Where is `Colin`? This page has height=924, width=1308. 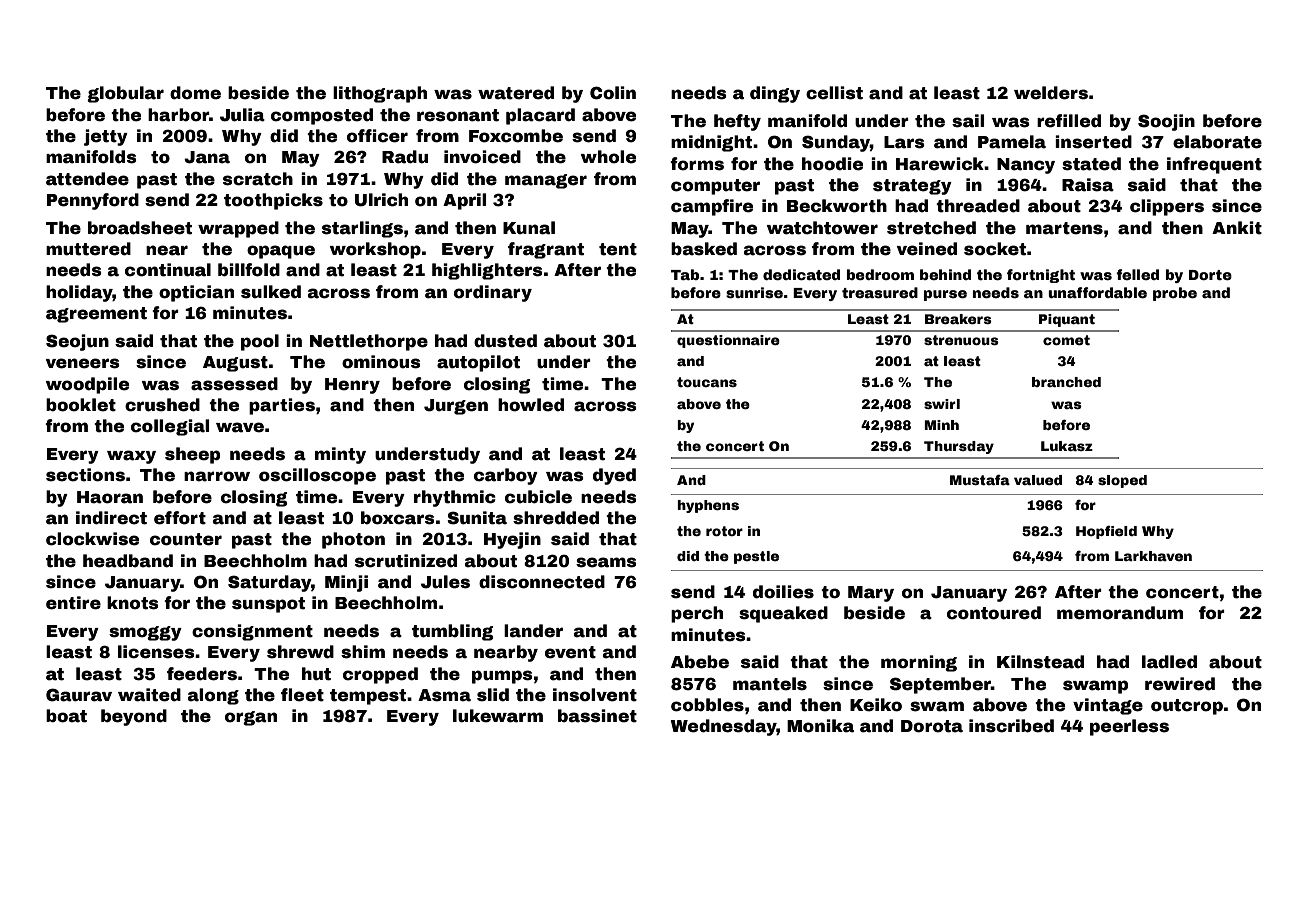
Colin is located at coordinates (613, 93).
